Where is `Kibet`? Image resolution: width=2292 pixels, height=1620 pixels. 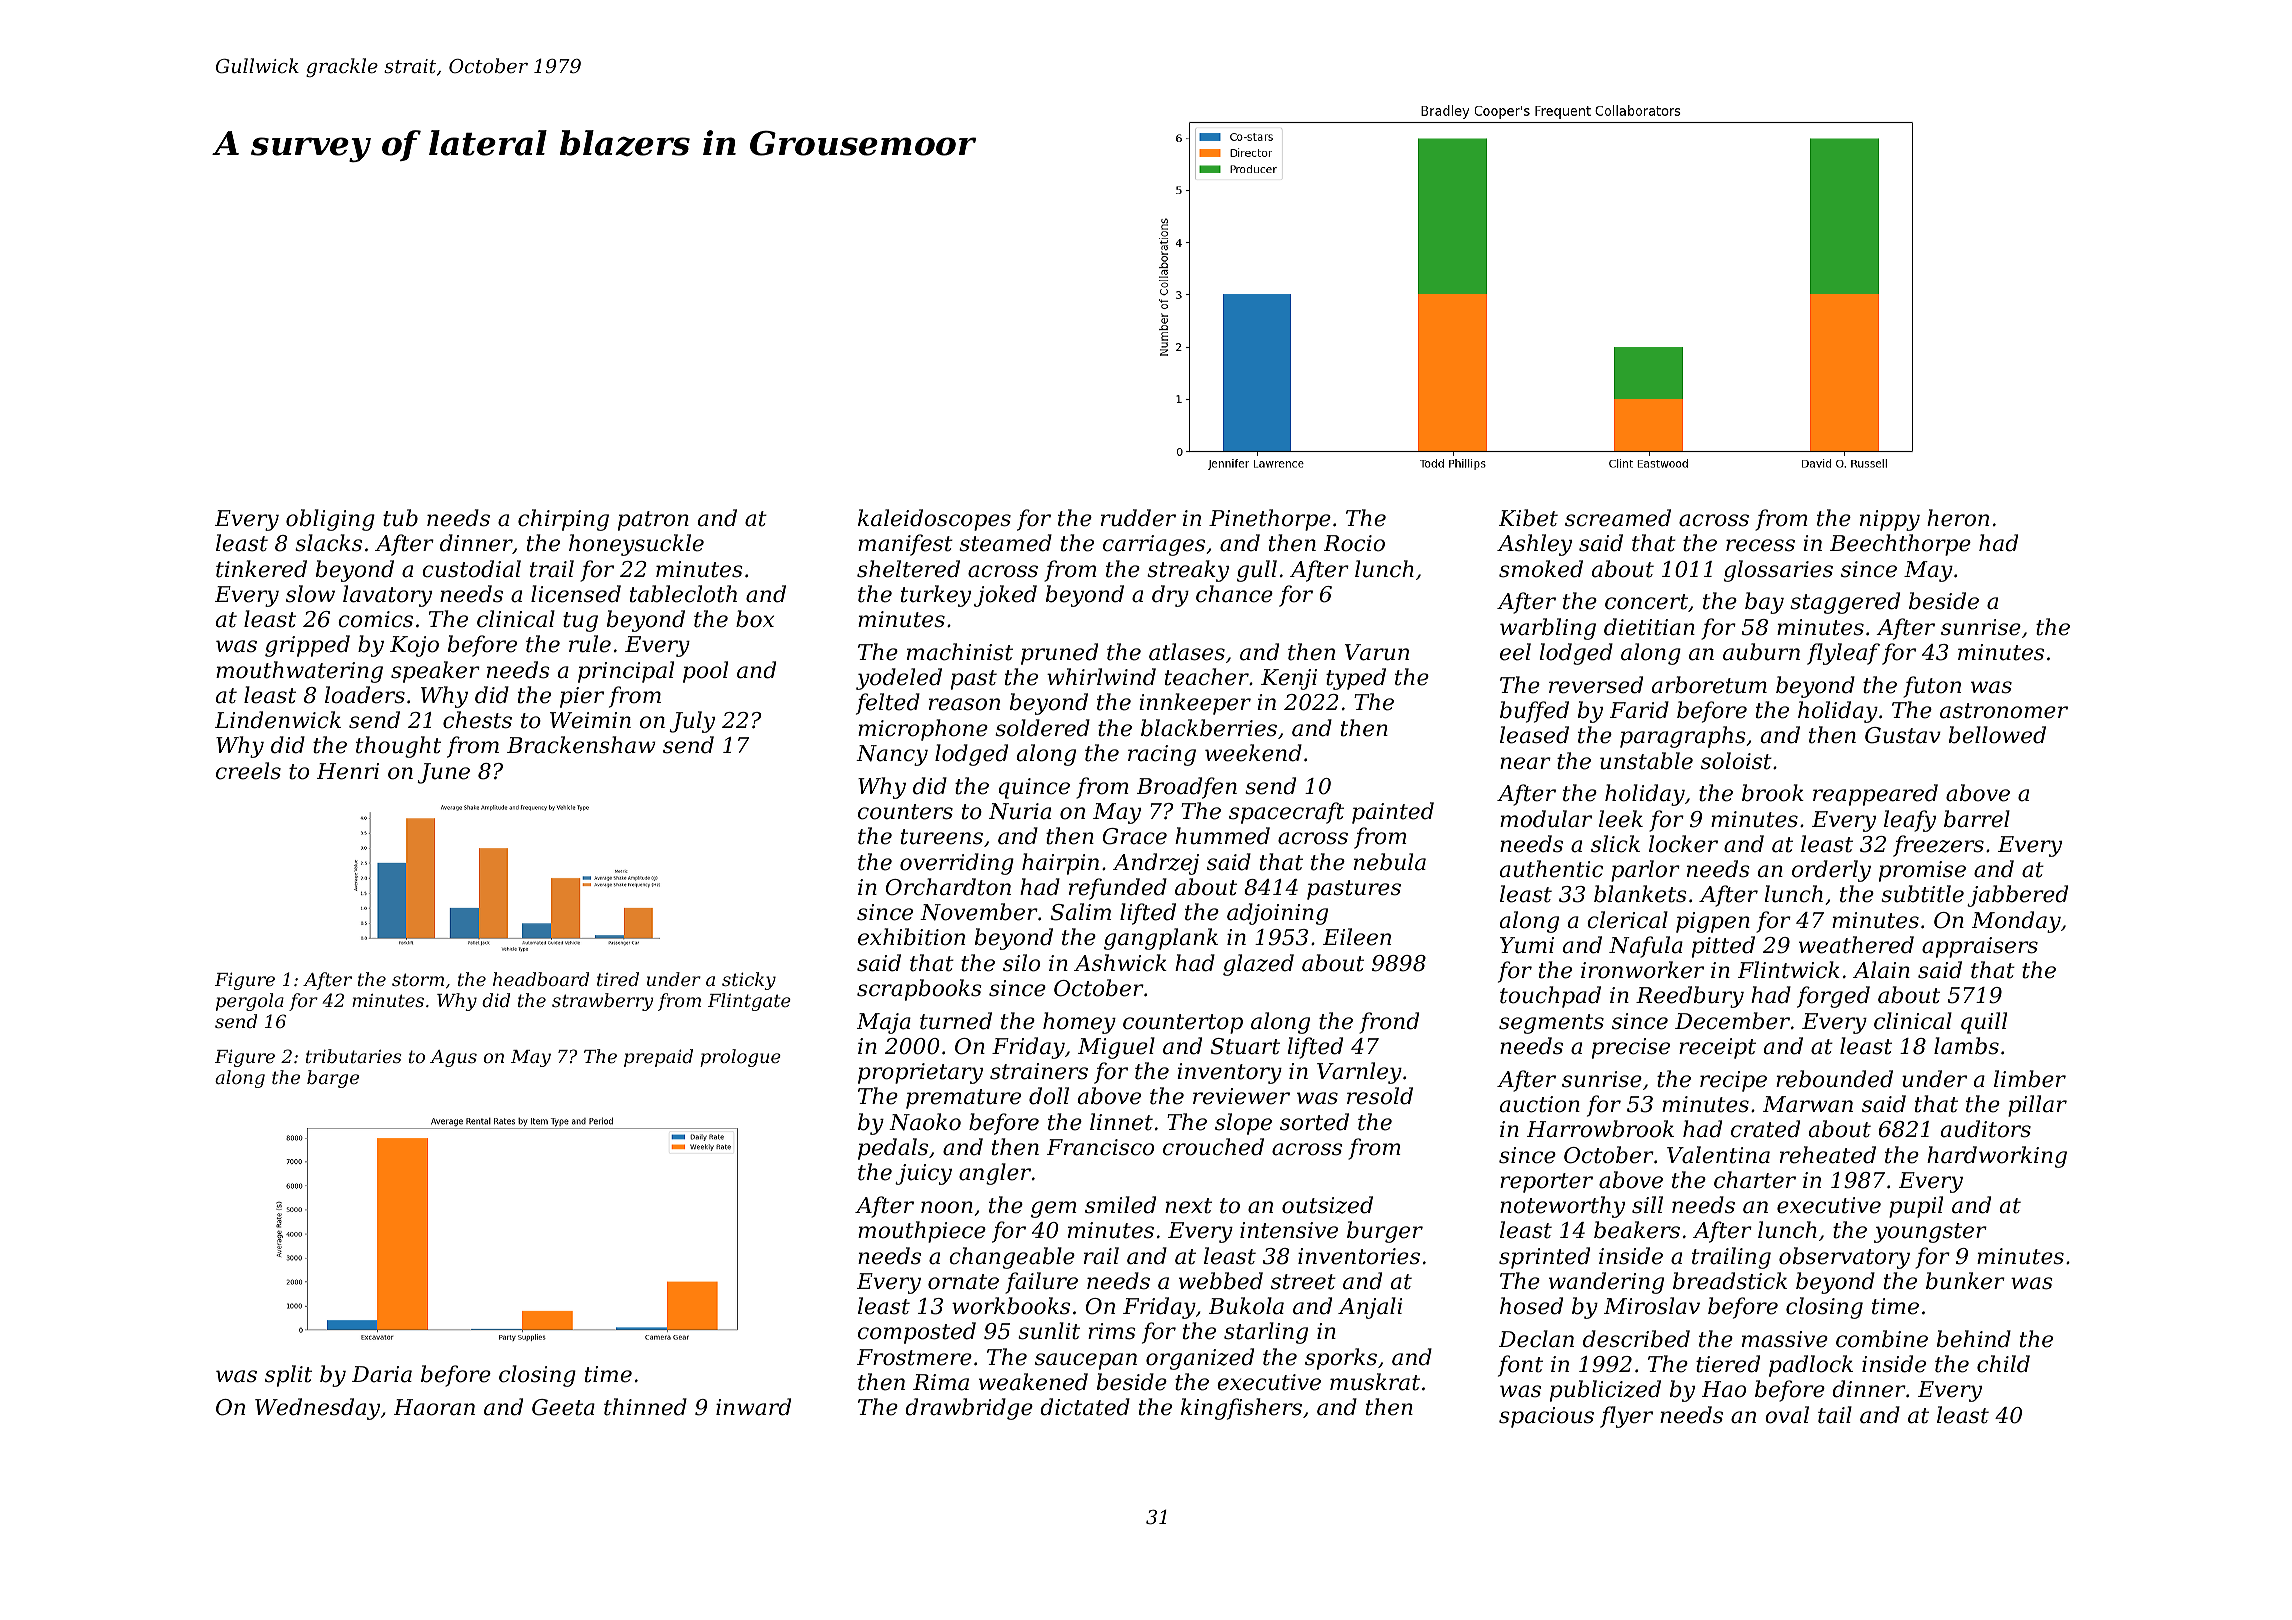
Kibet is located at coordinates (1528, 518).
